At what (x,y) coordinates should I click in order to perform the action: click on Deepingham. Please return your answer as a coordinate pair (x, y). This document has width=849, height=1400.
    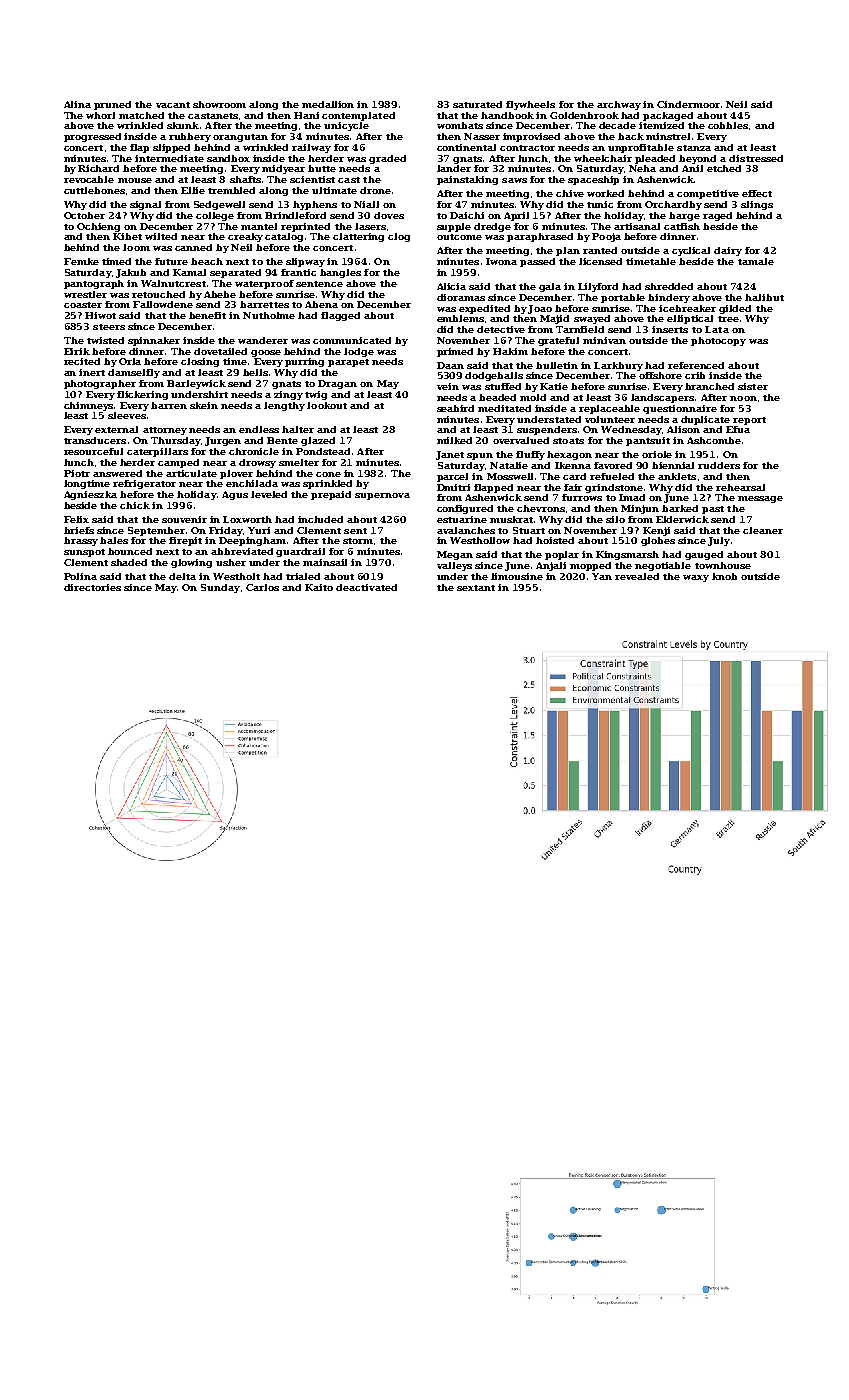
    Looking at the image, I should click on (252, 541).
